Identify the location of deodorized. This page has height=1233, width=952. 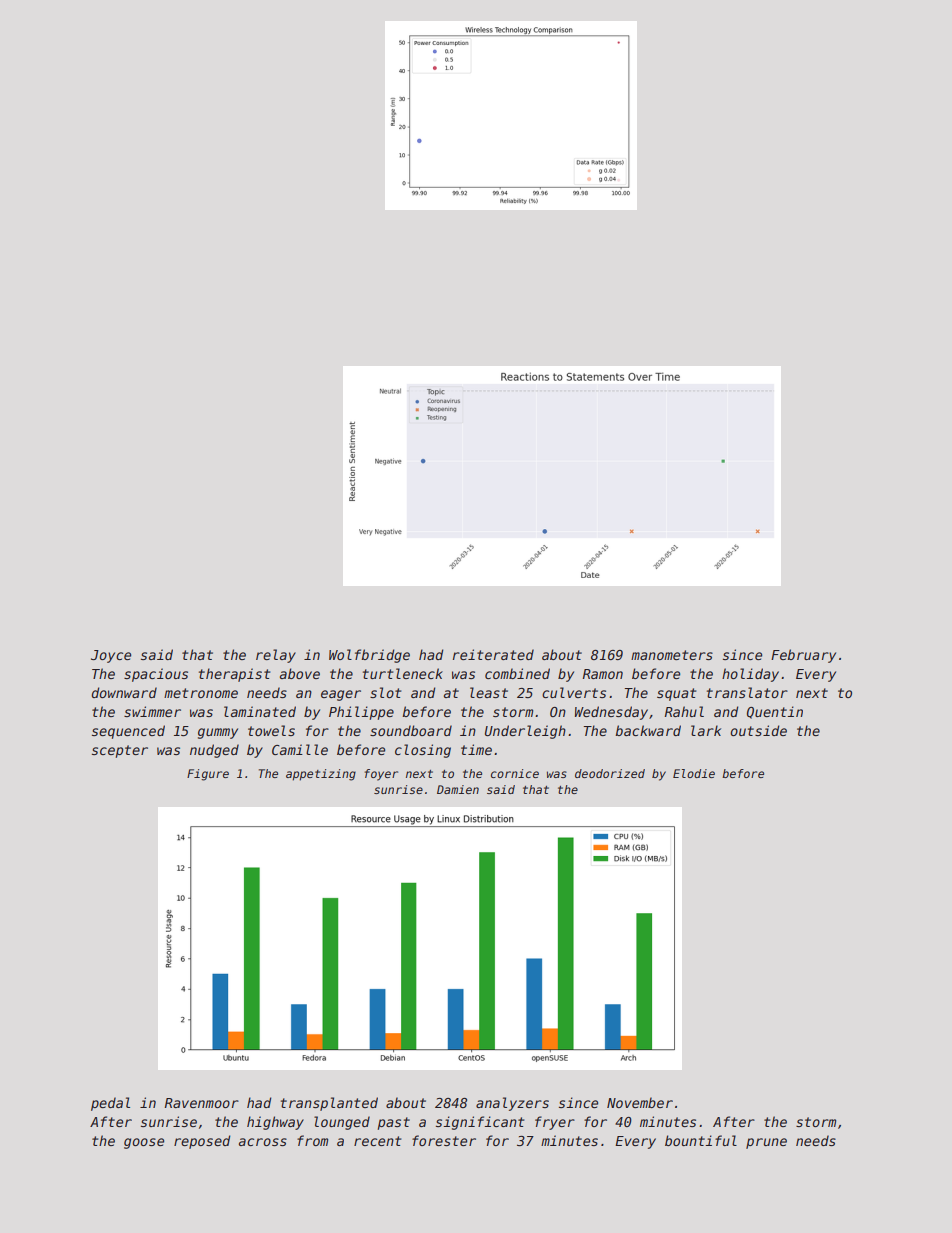
(610, 773).
